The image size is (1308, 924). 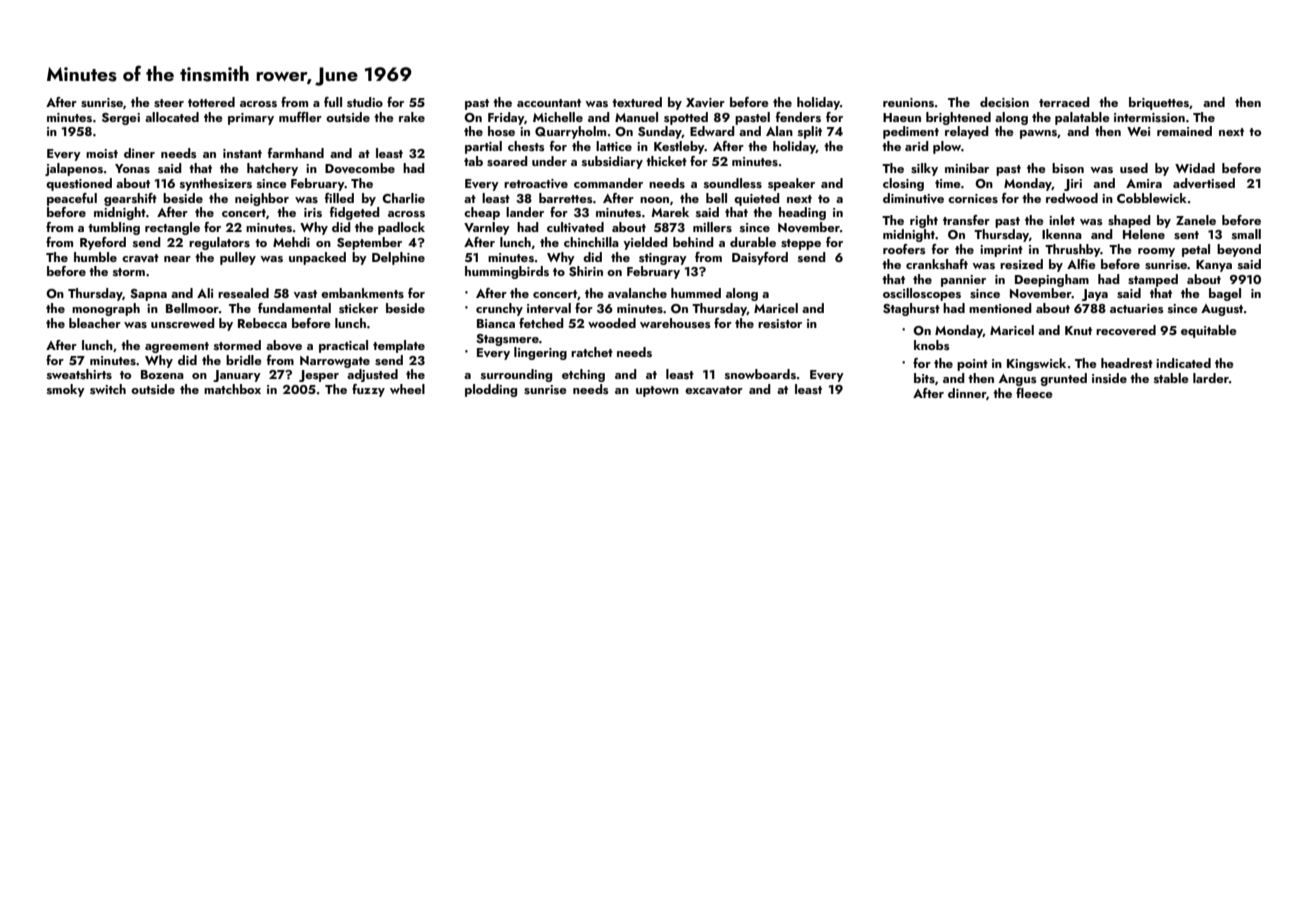 What do you see at coordinates (216, 184) in the page?
I see `synthesizers` at bounding box center [216, 184].
